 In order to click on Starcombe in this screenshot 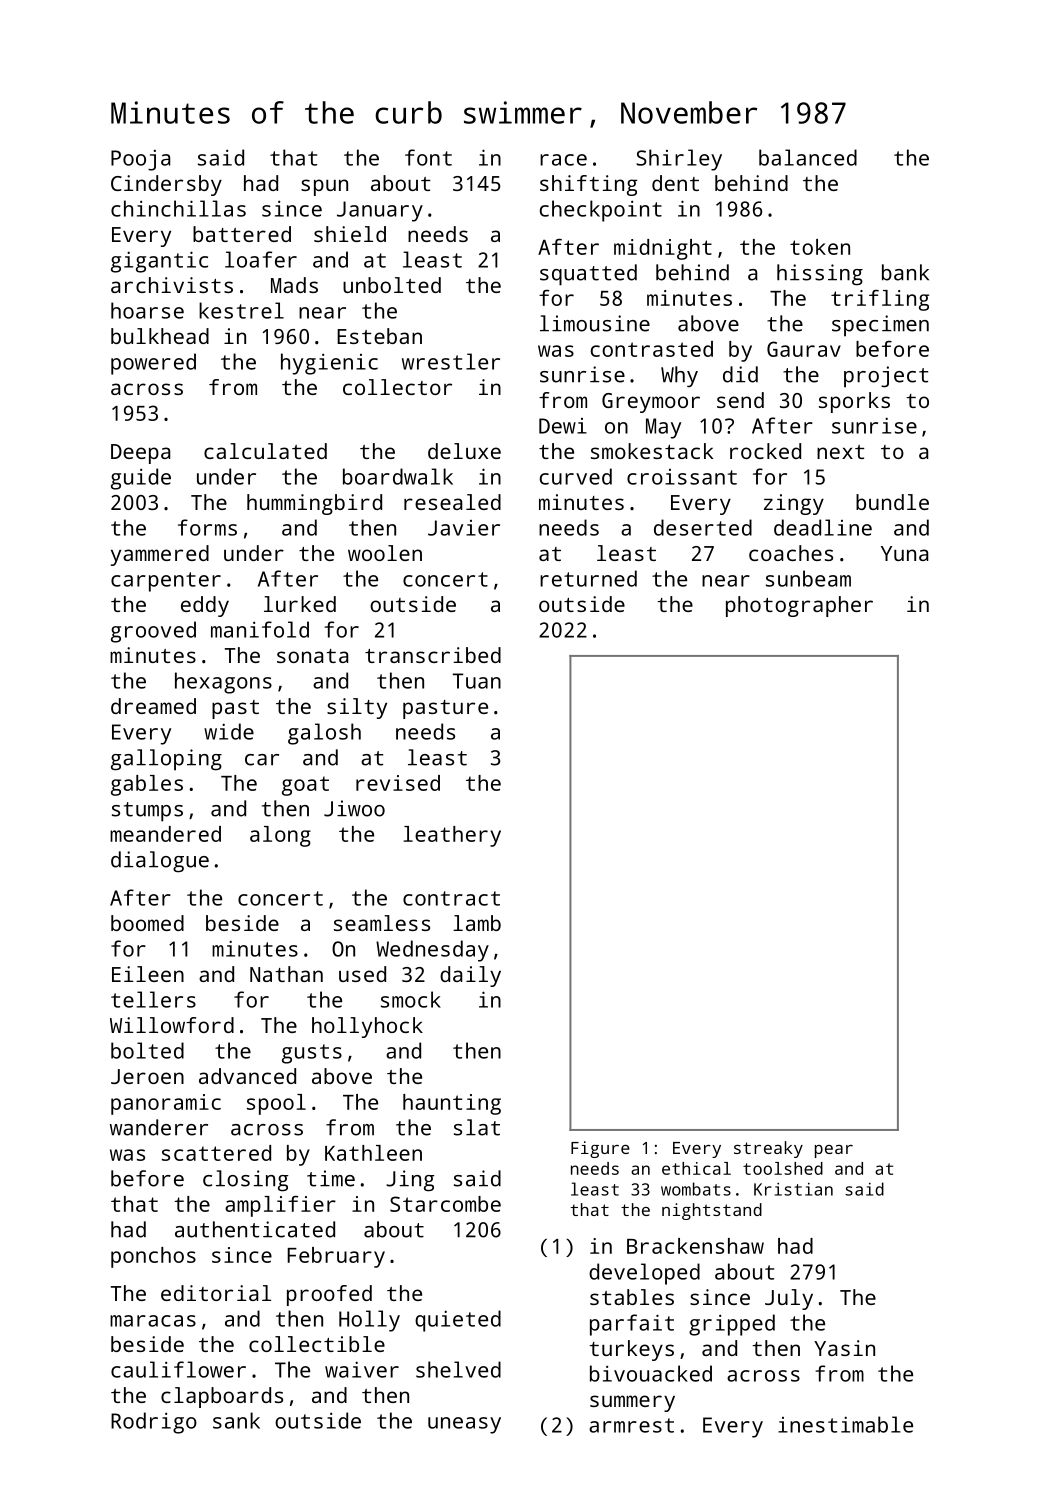, I will do `click(445, 1204)`.
